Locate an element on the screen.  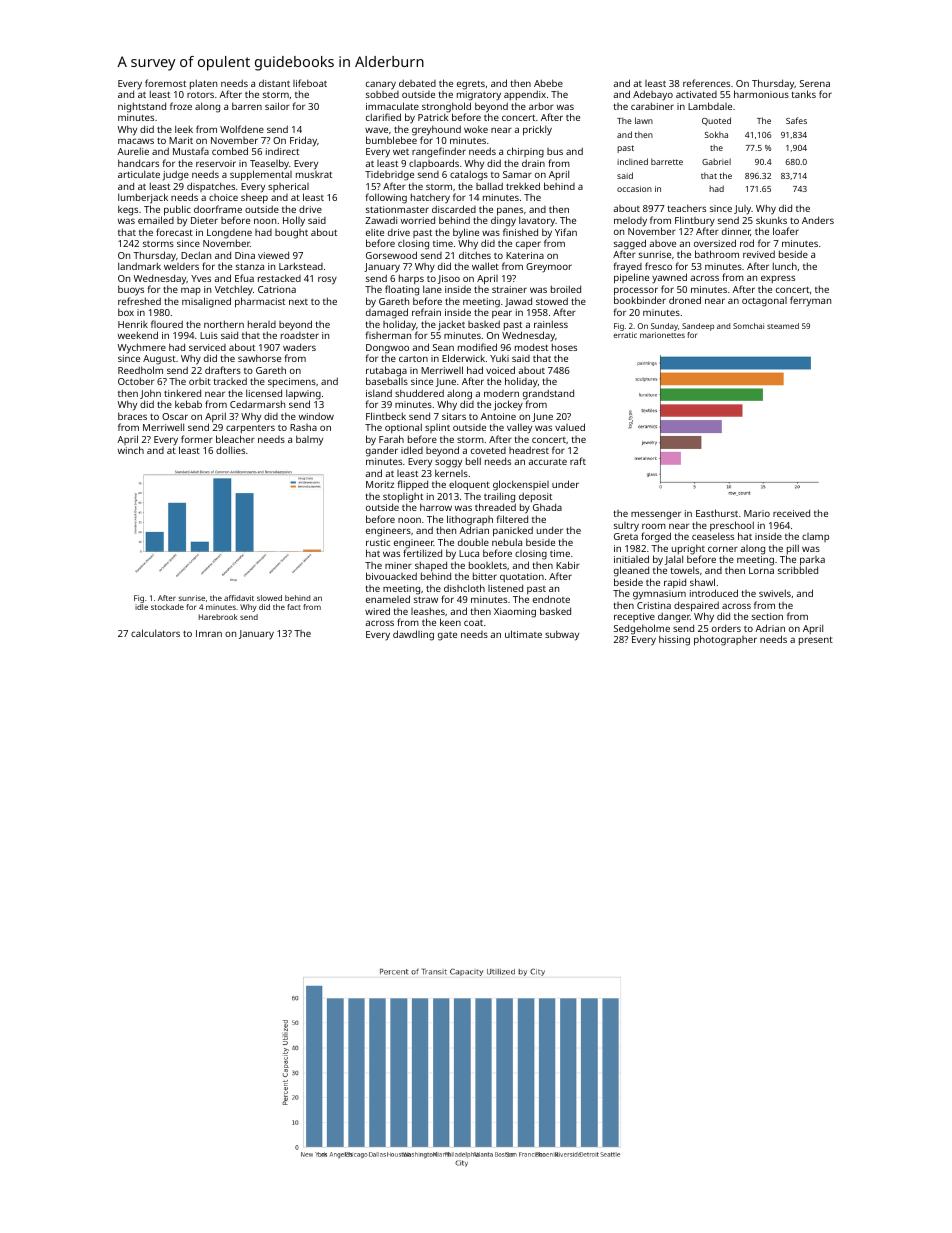
tinkered is located at coordinates (182, 393).
